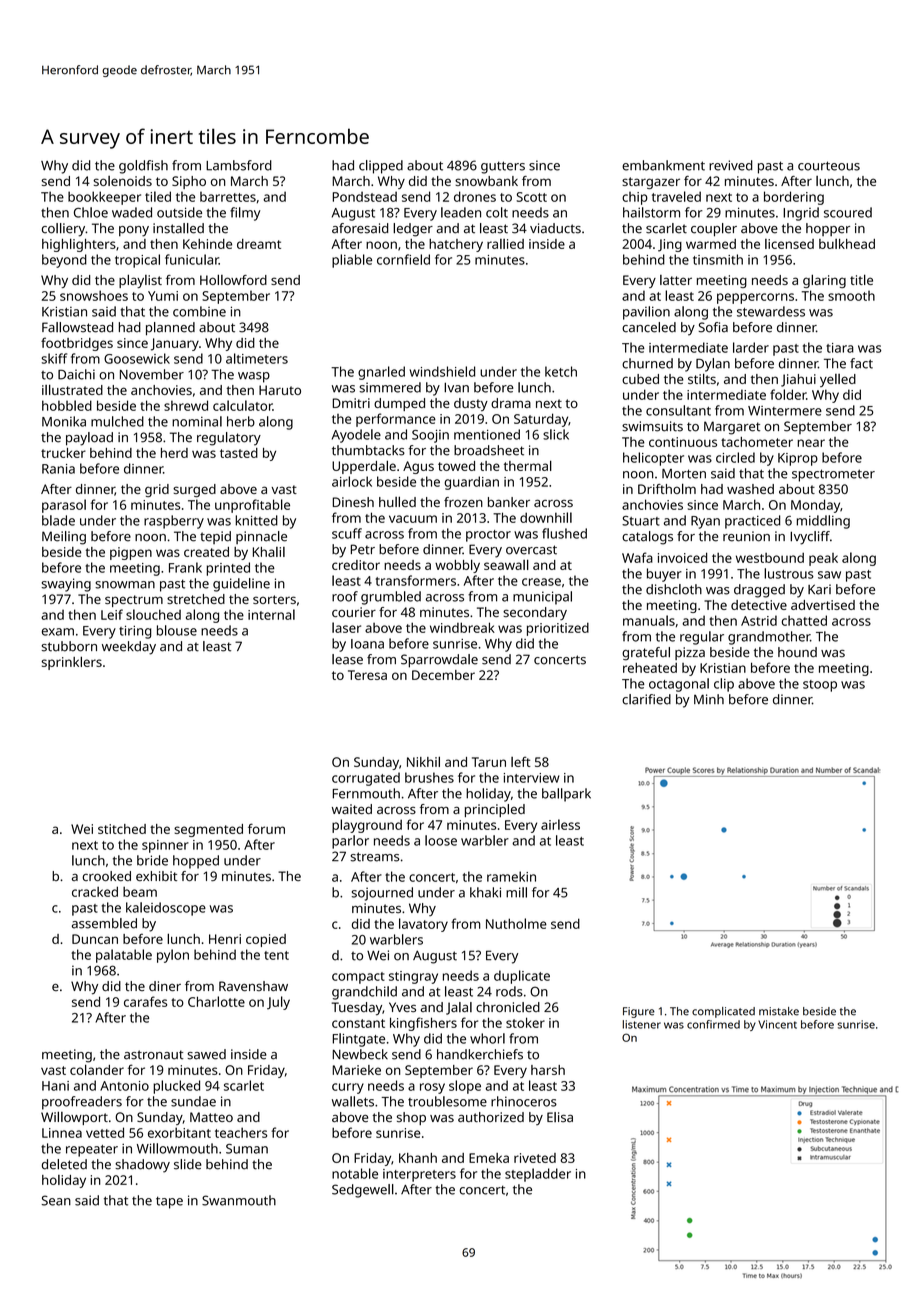 Image resolution: width=924 pixels, height=1308 pixels. I want to click on plucked, so click(176, 1087).
